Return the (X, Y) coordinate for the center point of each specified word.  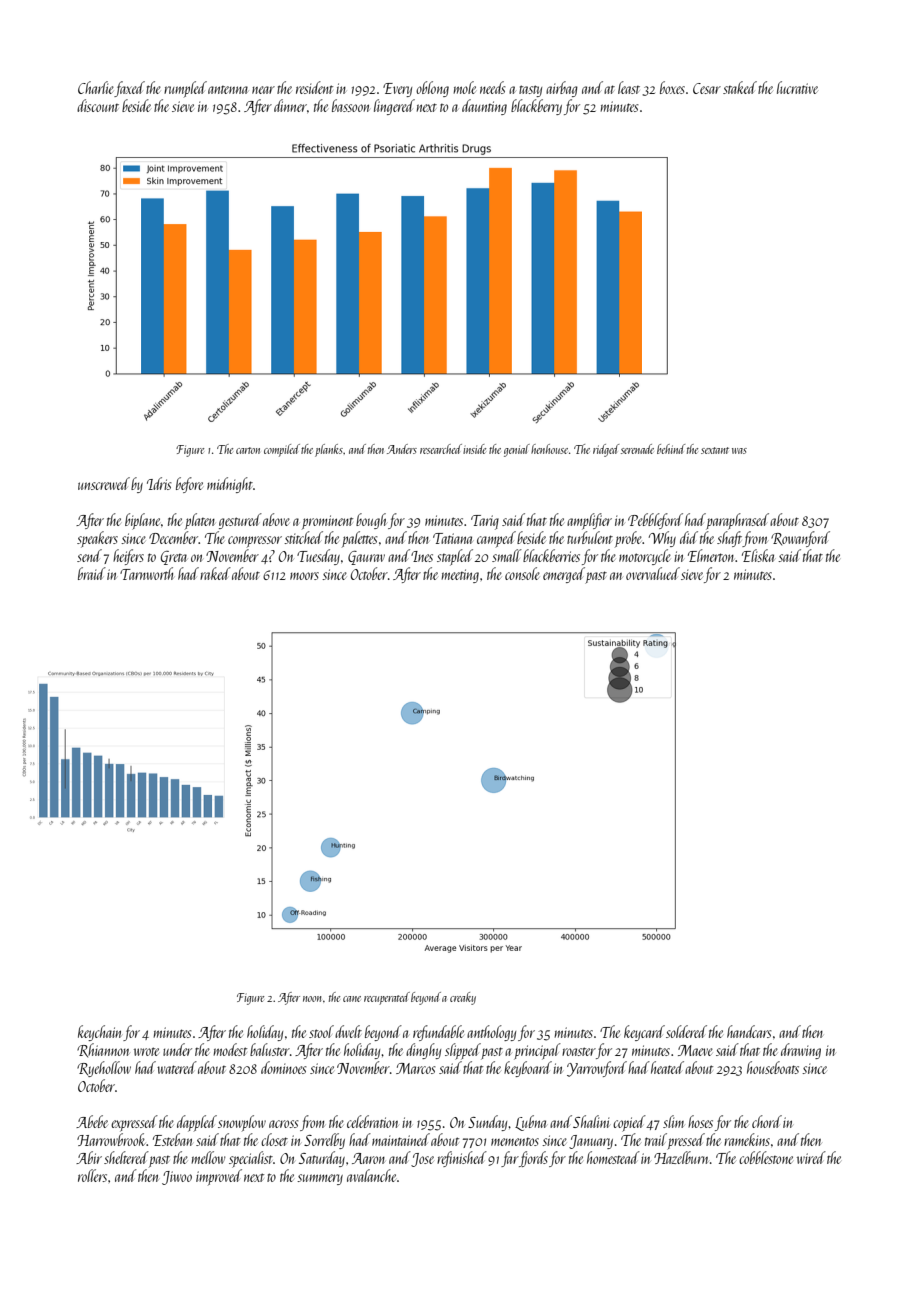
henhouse (549, 449)
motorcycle (645, 557)
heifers (128, 557)
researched (441, 449)
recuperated (387, 998)
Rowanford (800, 539)
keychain (99, 1033)
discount (98, 105)
